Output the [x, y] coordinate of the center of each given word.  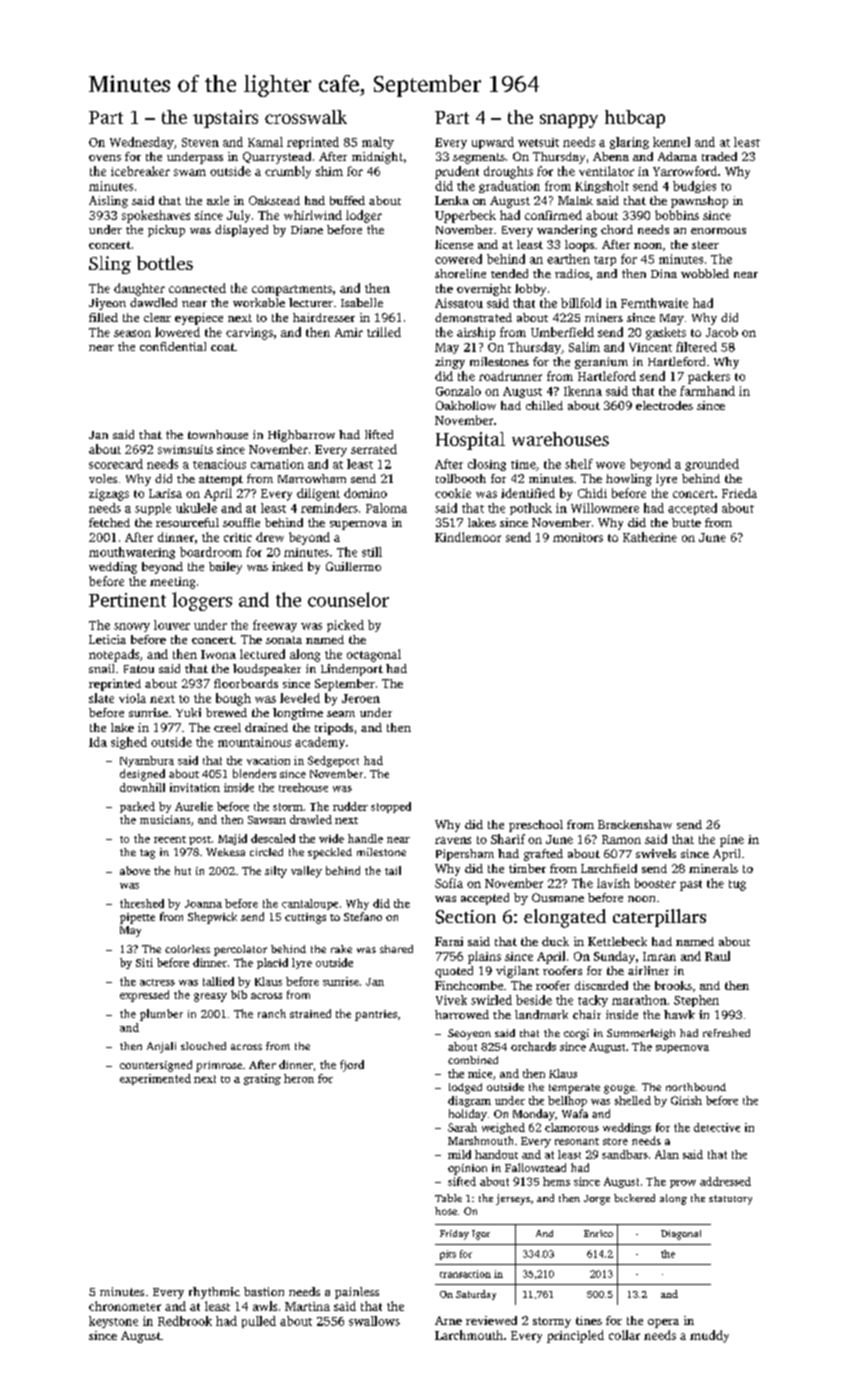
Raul [717, 956]
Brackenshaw [635, 824]
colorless [187, 949]
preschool [536, 826]
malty [378, 143]
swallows [374, 1321]
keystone [113, 1322]
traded [719, 156]
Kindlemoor [468, 537]
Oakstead [274, 200]
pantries [376, 1015]
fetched [109, 522]
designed [142, 775]
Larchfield [609, 868]
